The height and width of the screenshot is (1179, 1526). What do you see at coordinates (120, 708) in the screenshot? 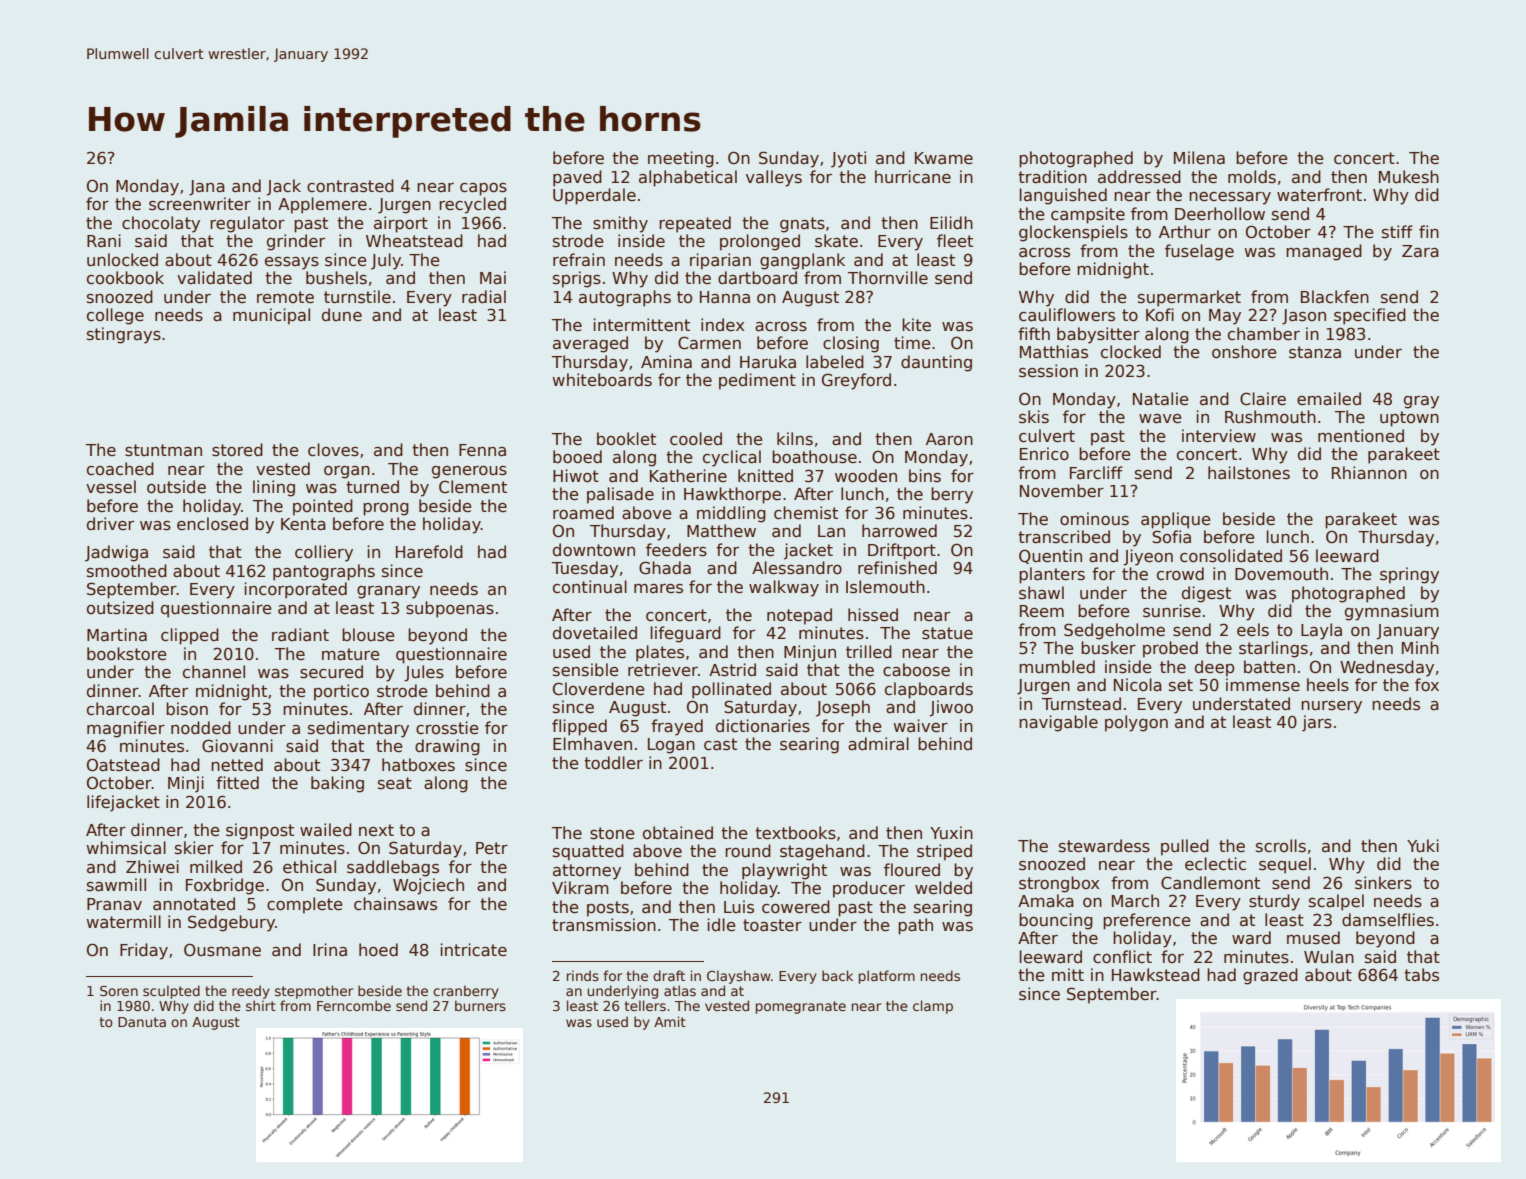
I see `charcoal` at bounding box center [120, 708].
